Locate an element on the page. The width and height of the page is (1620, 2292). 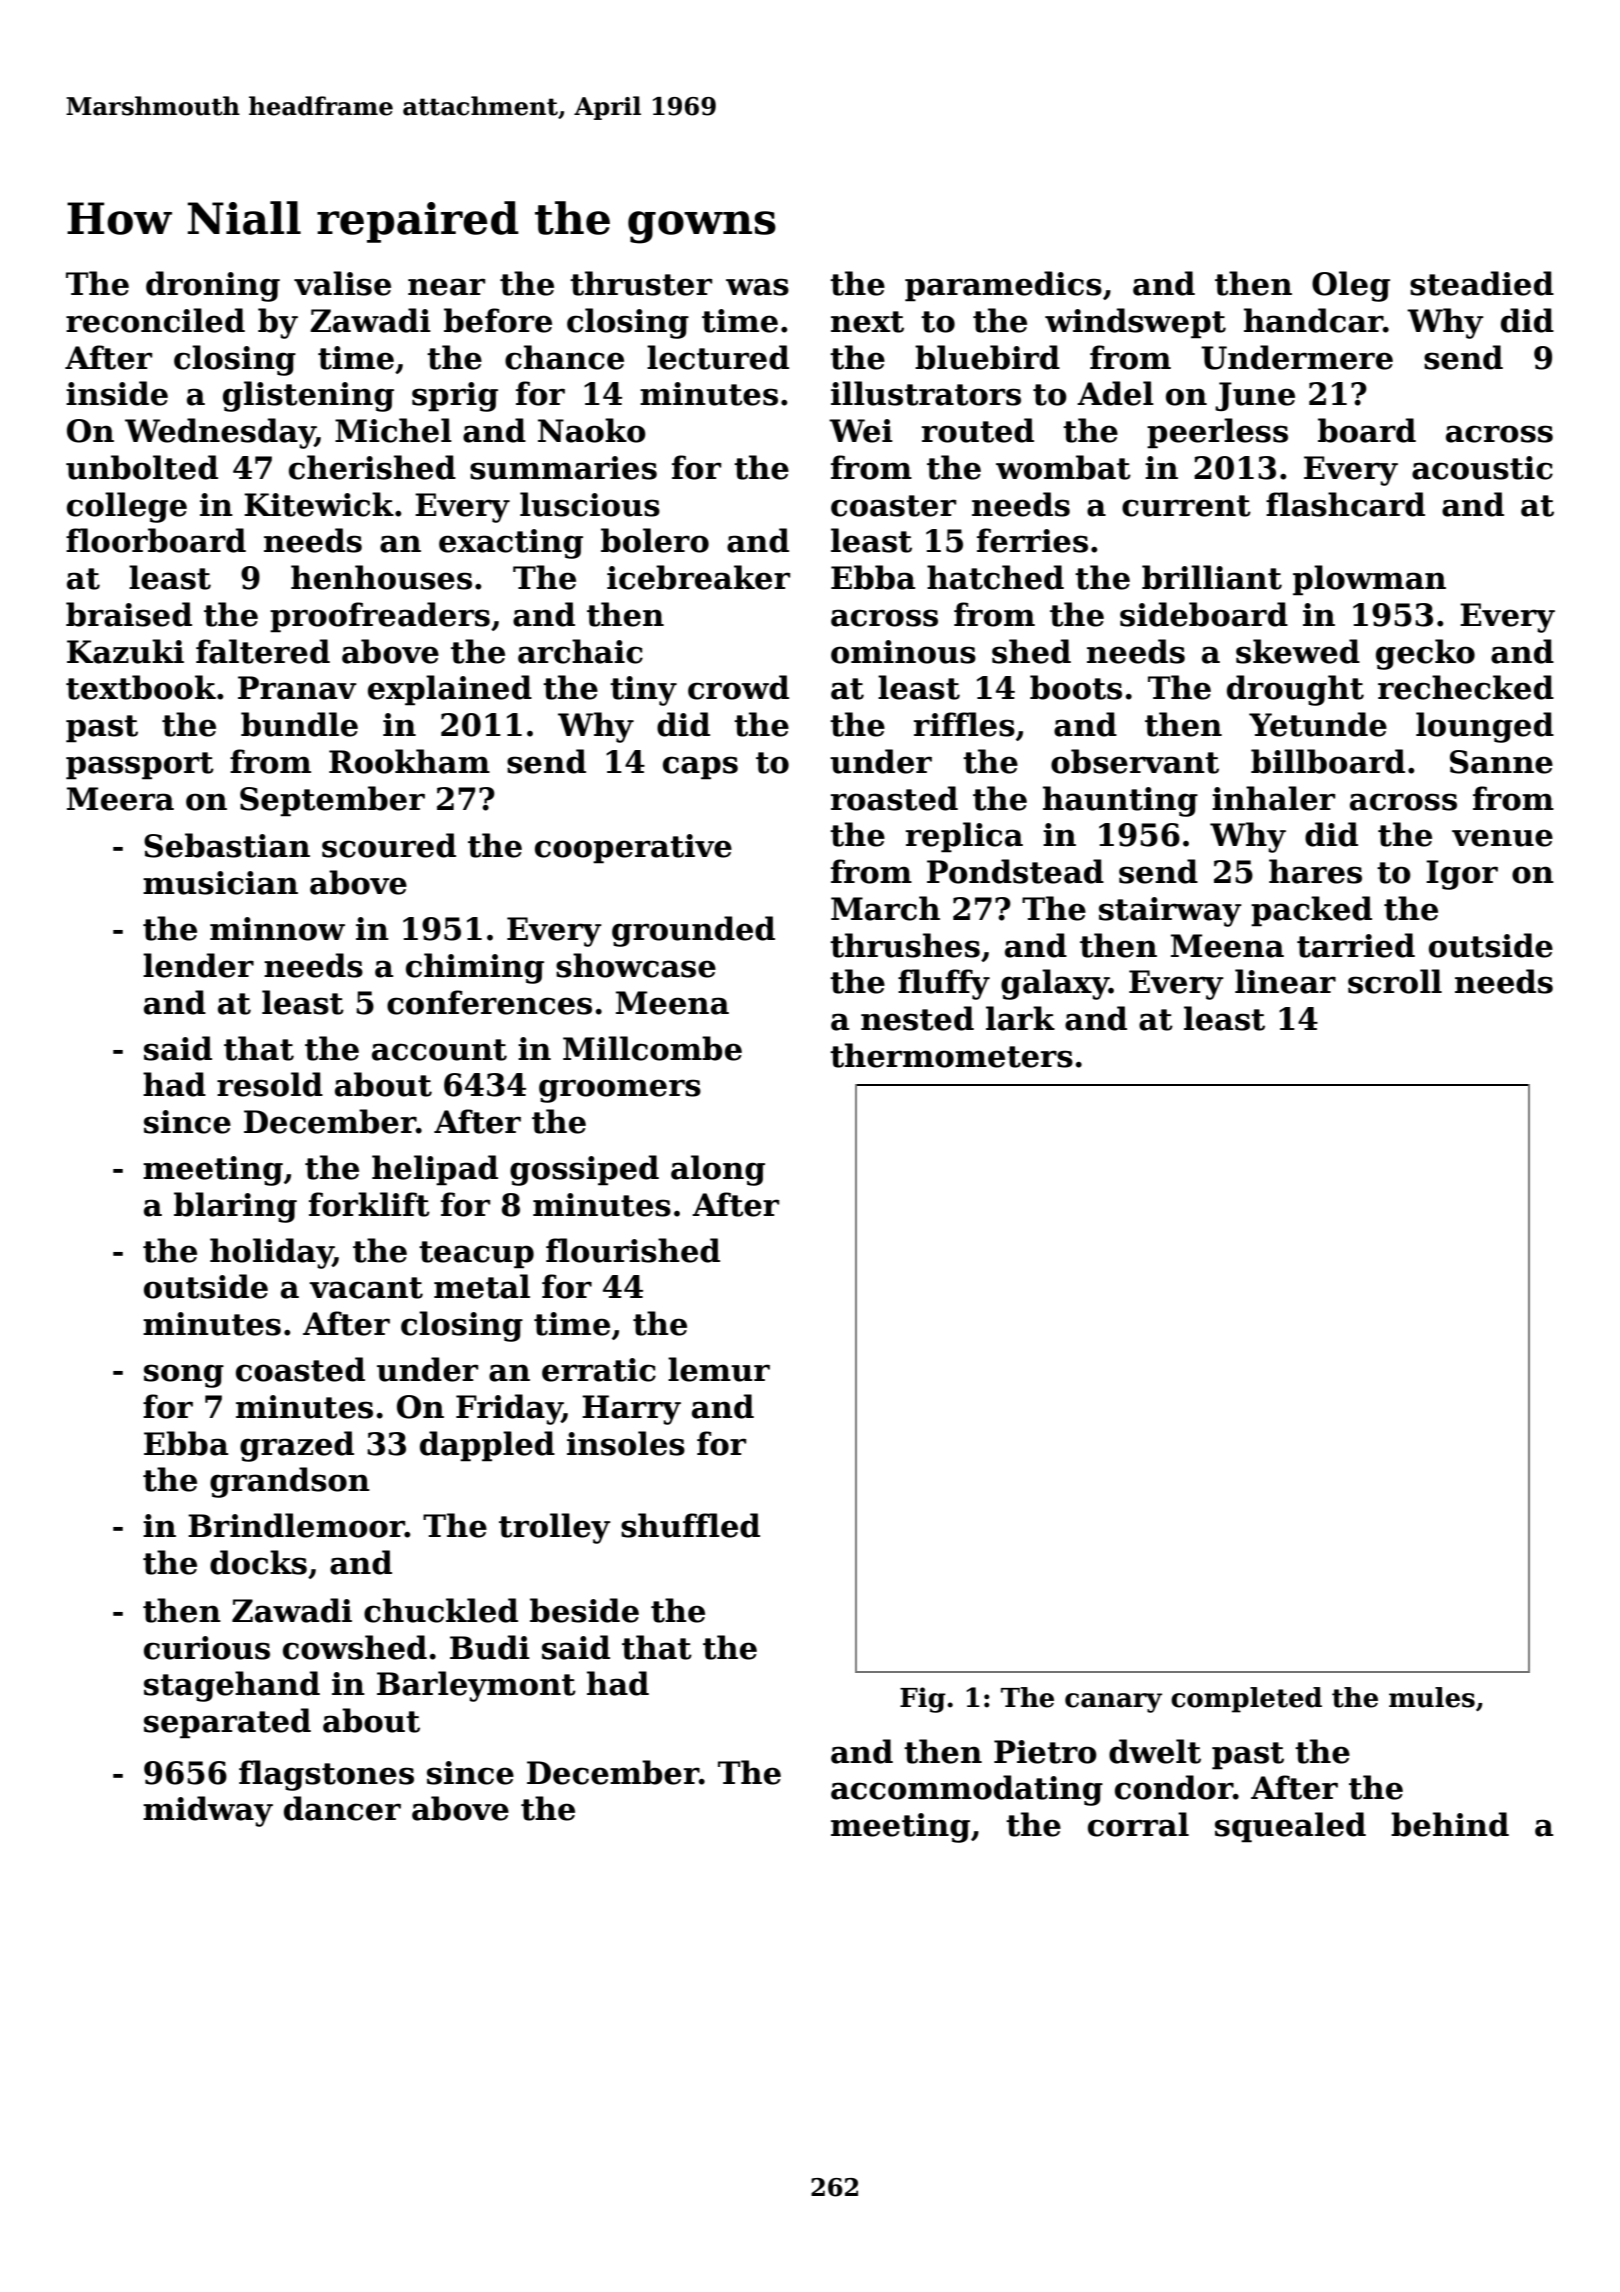
passport is located at coordinates (140, 766).
